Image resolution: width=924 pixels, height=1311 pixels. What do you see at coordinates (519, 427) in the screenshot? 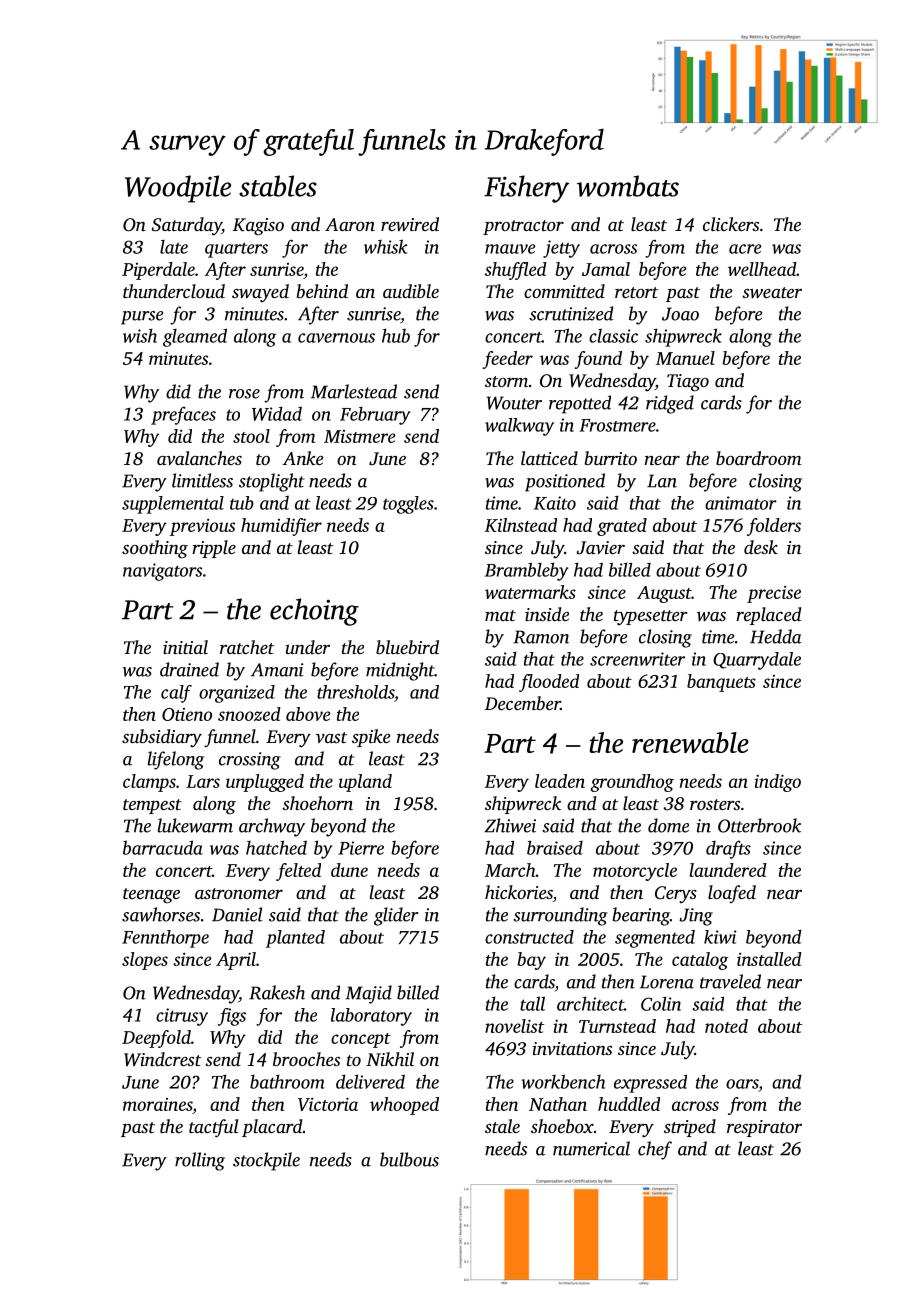
I see `walkway` at bounding box center [519, 427].
